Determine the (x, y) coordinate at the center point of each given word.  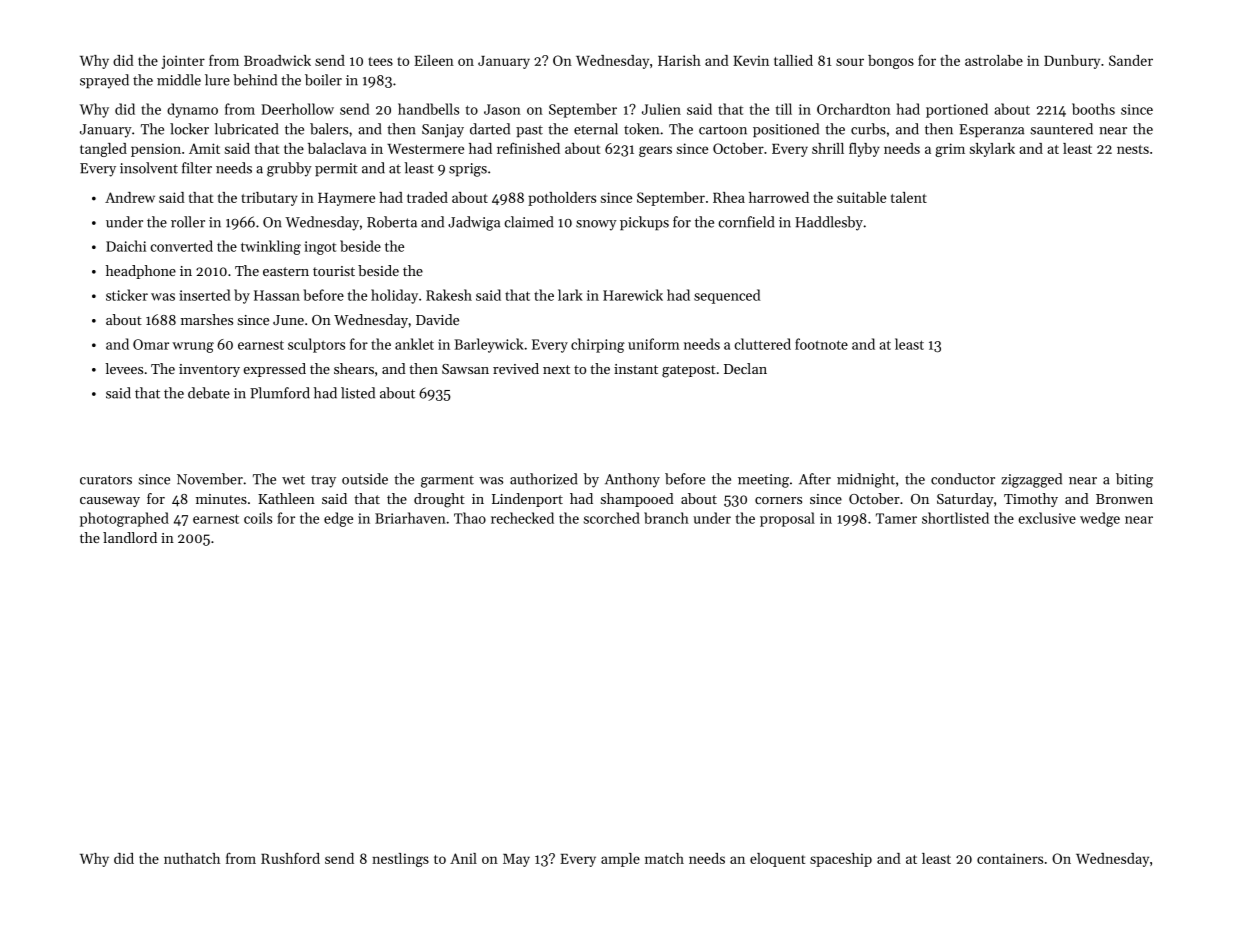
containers (1010, 858)
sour (850, 62)
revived (516, 368)
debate (209, 393)
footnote (821, 344)
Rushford (290, 858)
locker (189, 129)
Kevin (751, 60)
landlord (130, 537)
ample (620, 860)
